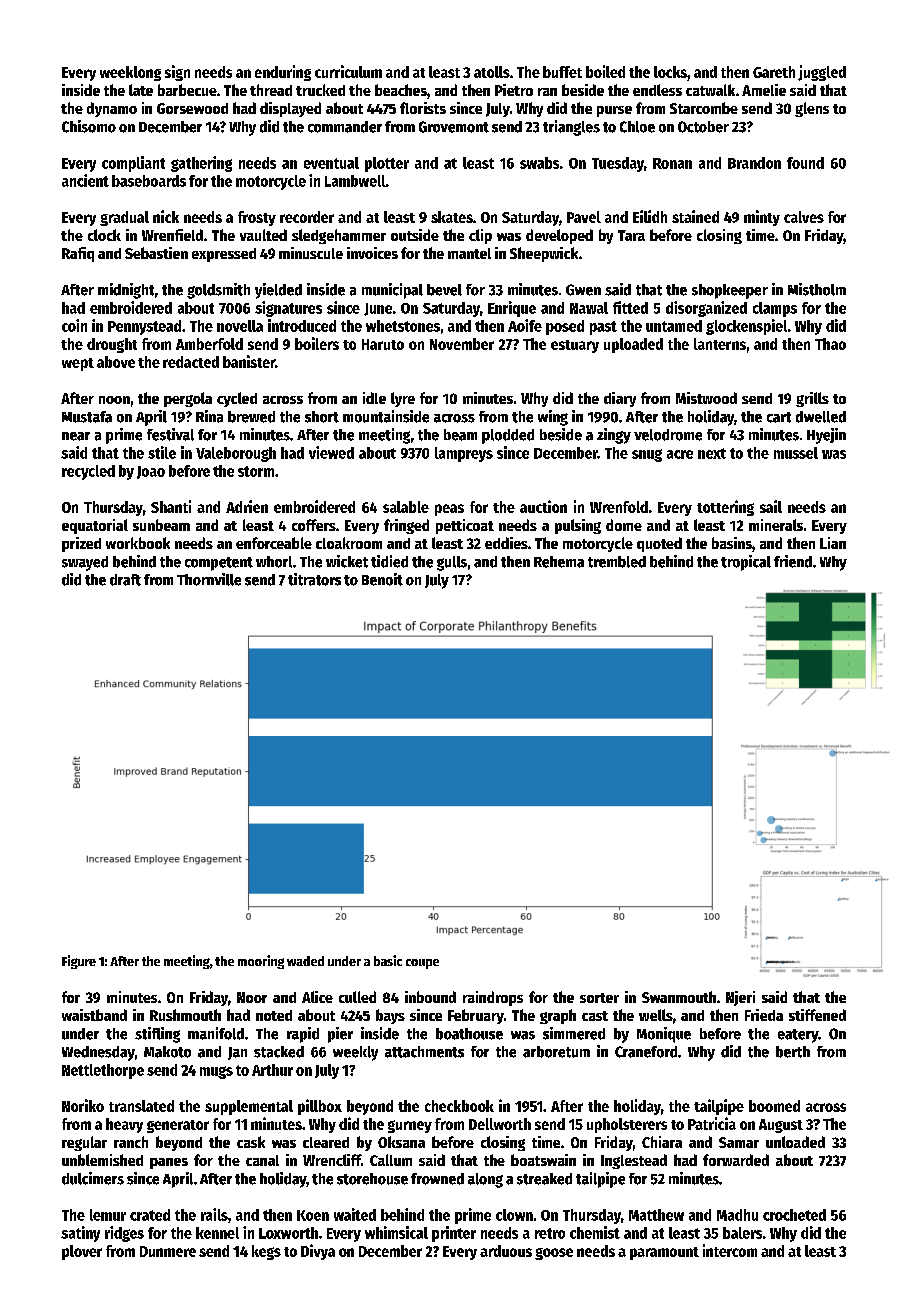 Image resolution: width=908 pixels, height=1316 pixels. I want to click on lemur, so click(108, 1215).
